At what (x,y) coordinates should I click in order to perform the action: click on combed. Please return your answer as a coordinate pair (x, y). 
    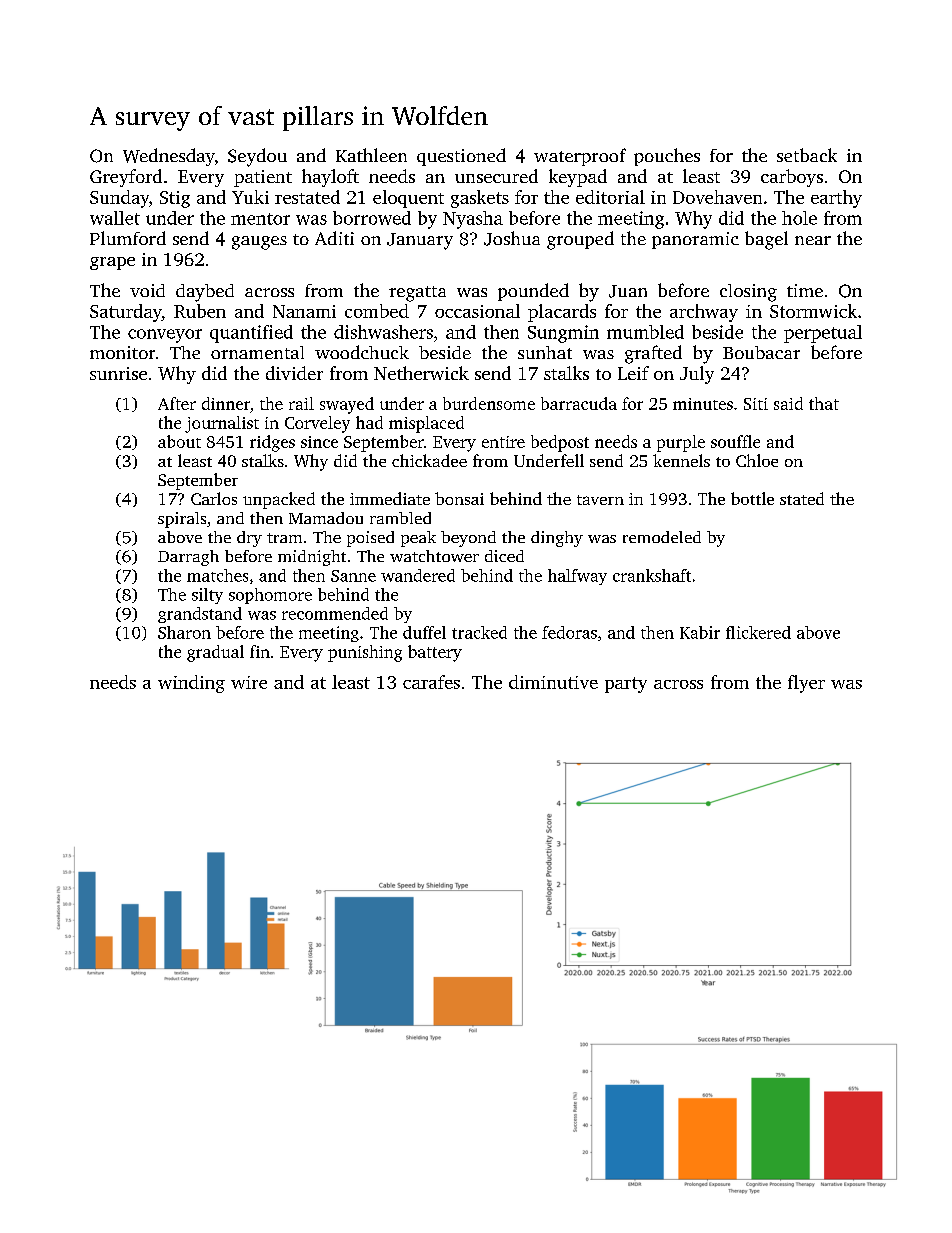
    Looking at the image, I should click on (377, 311).
